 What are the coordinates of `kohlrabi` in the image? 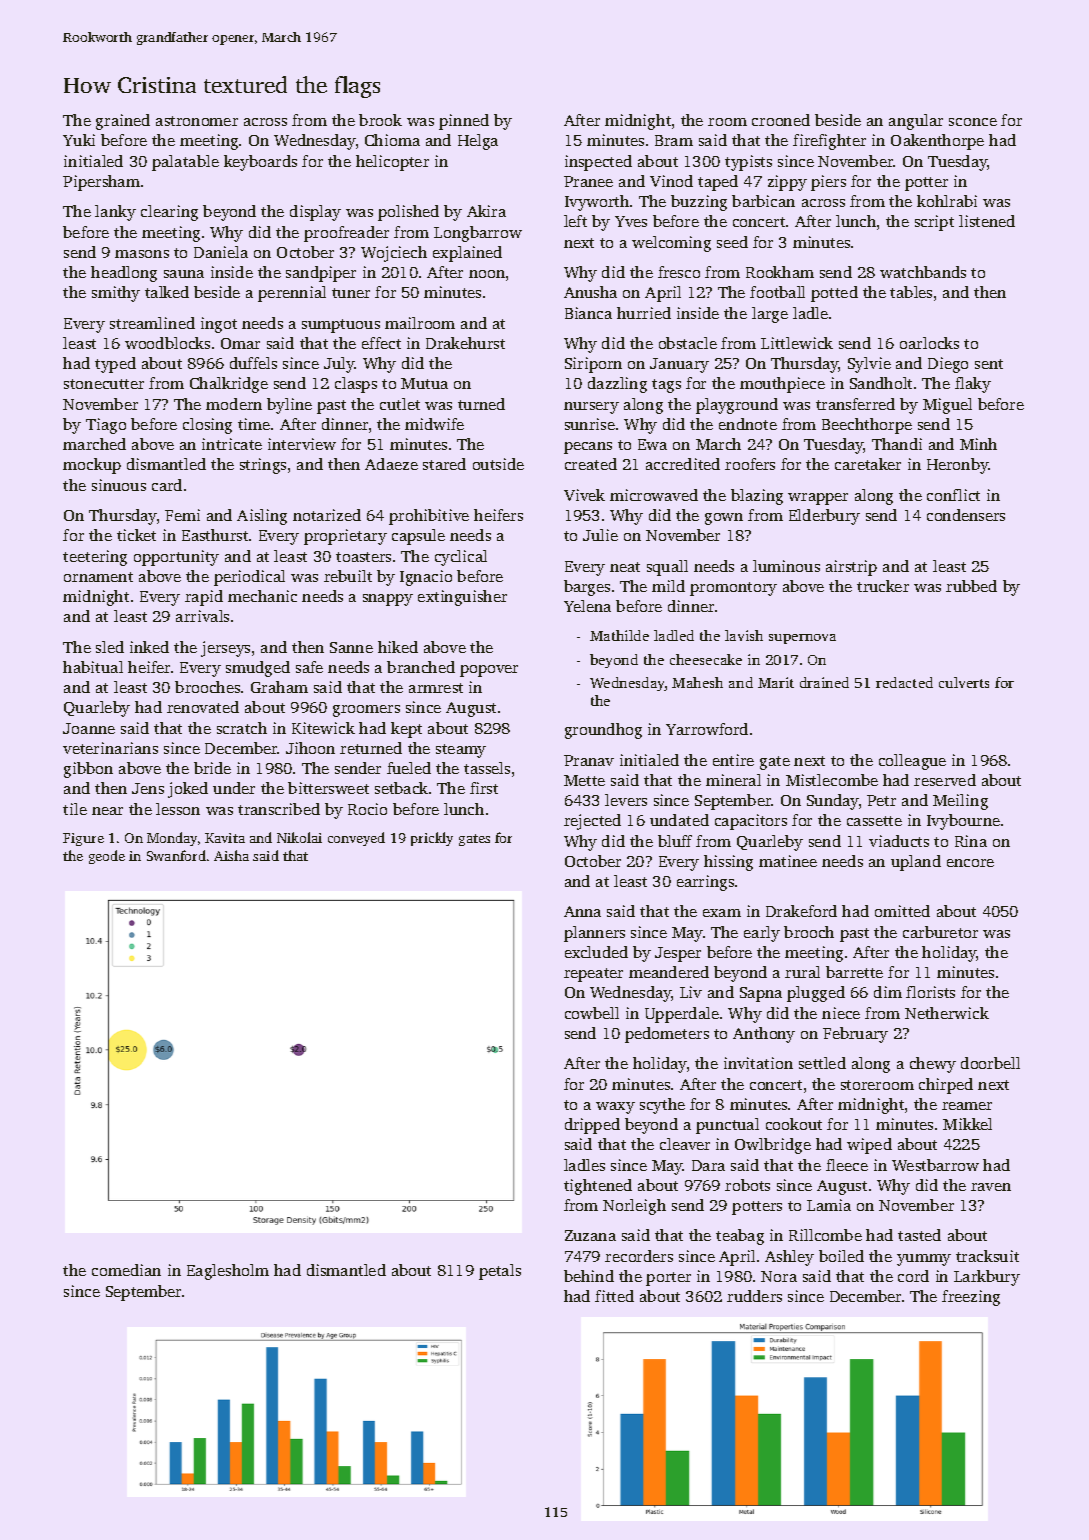 It's located at (947, 201).
